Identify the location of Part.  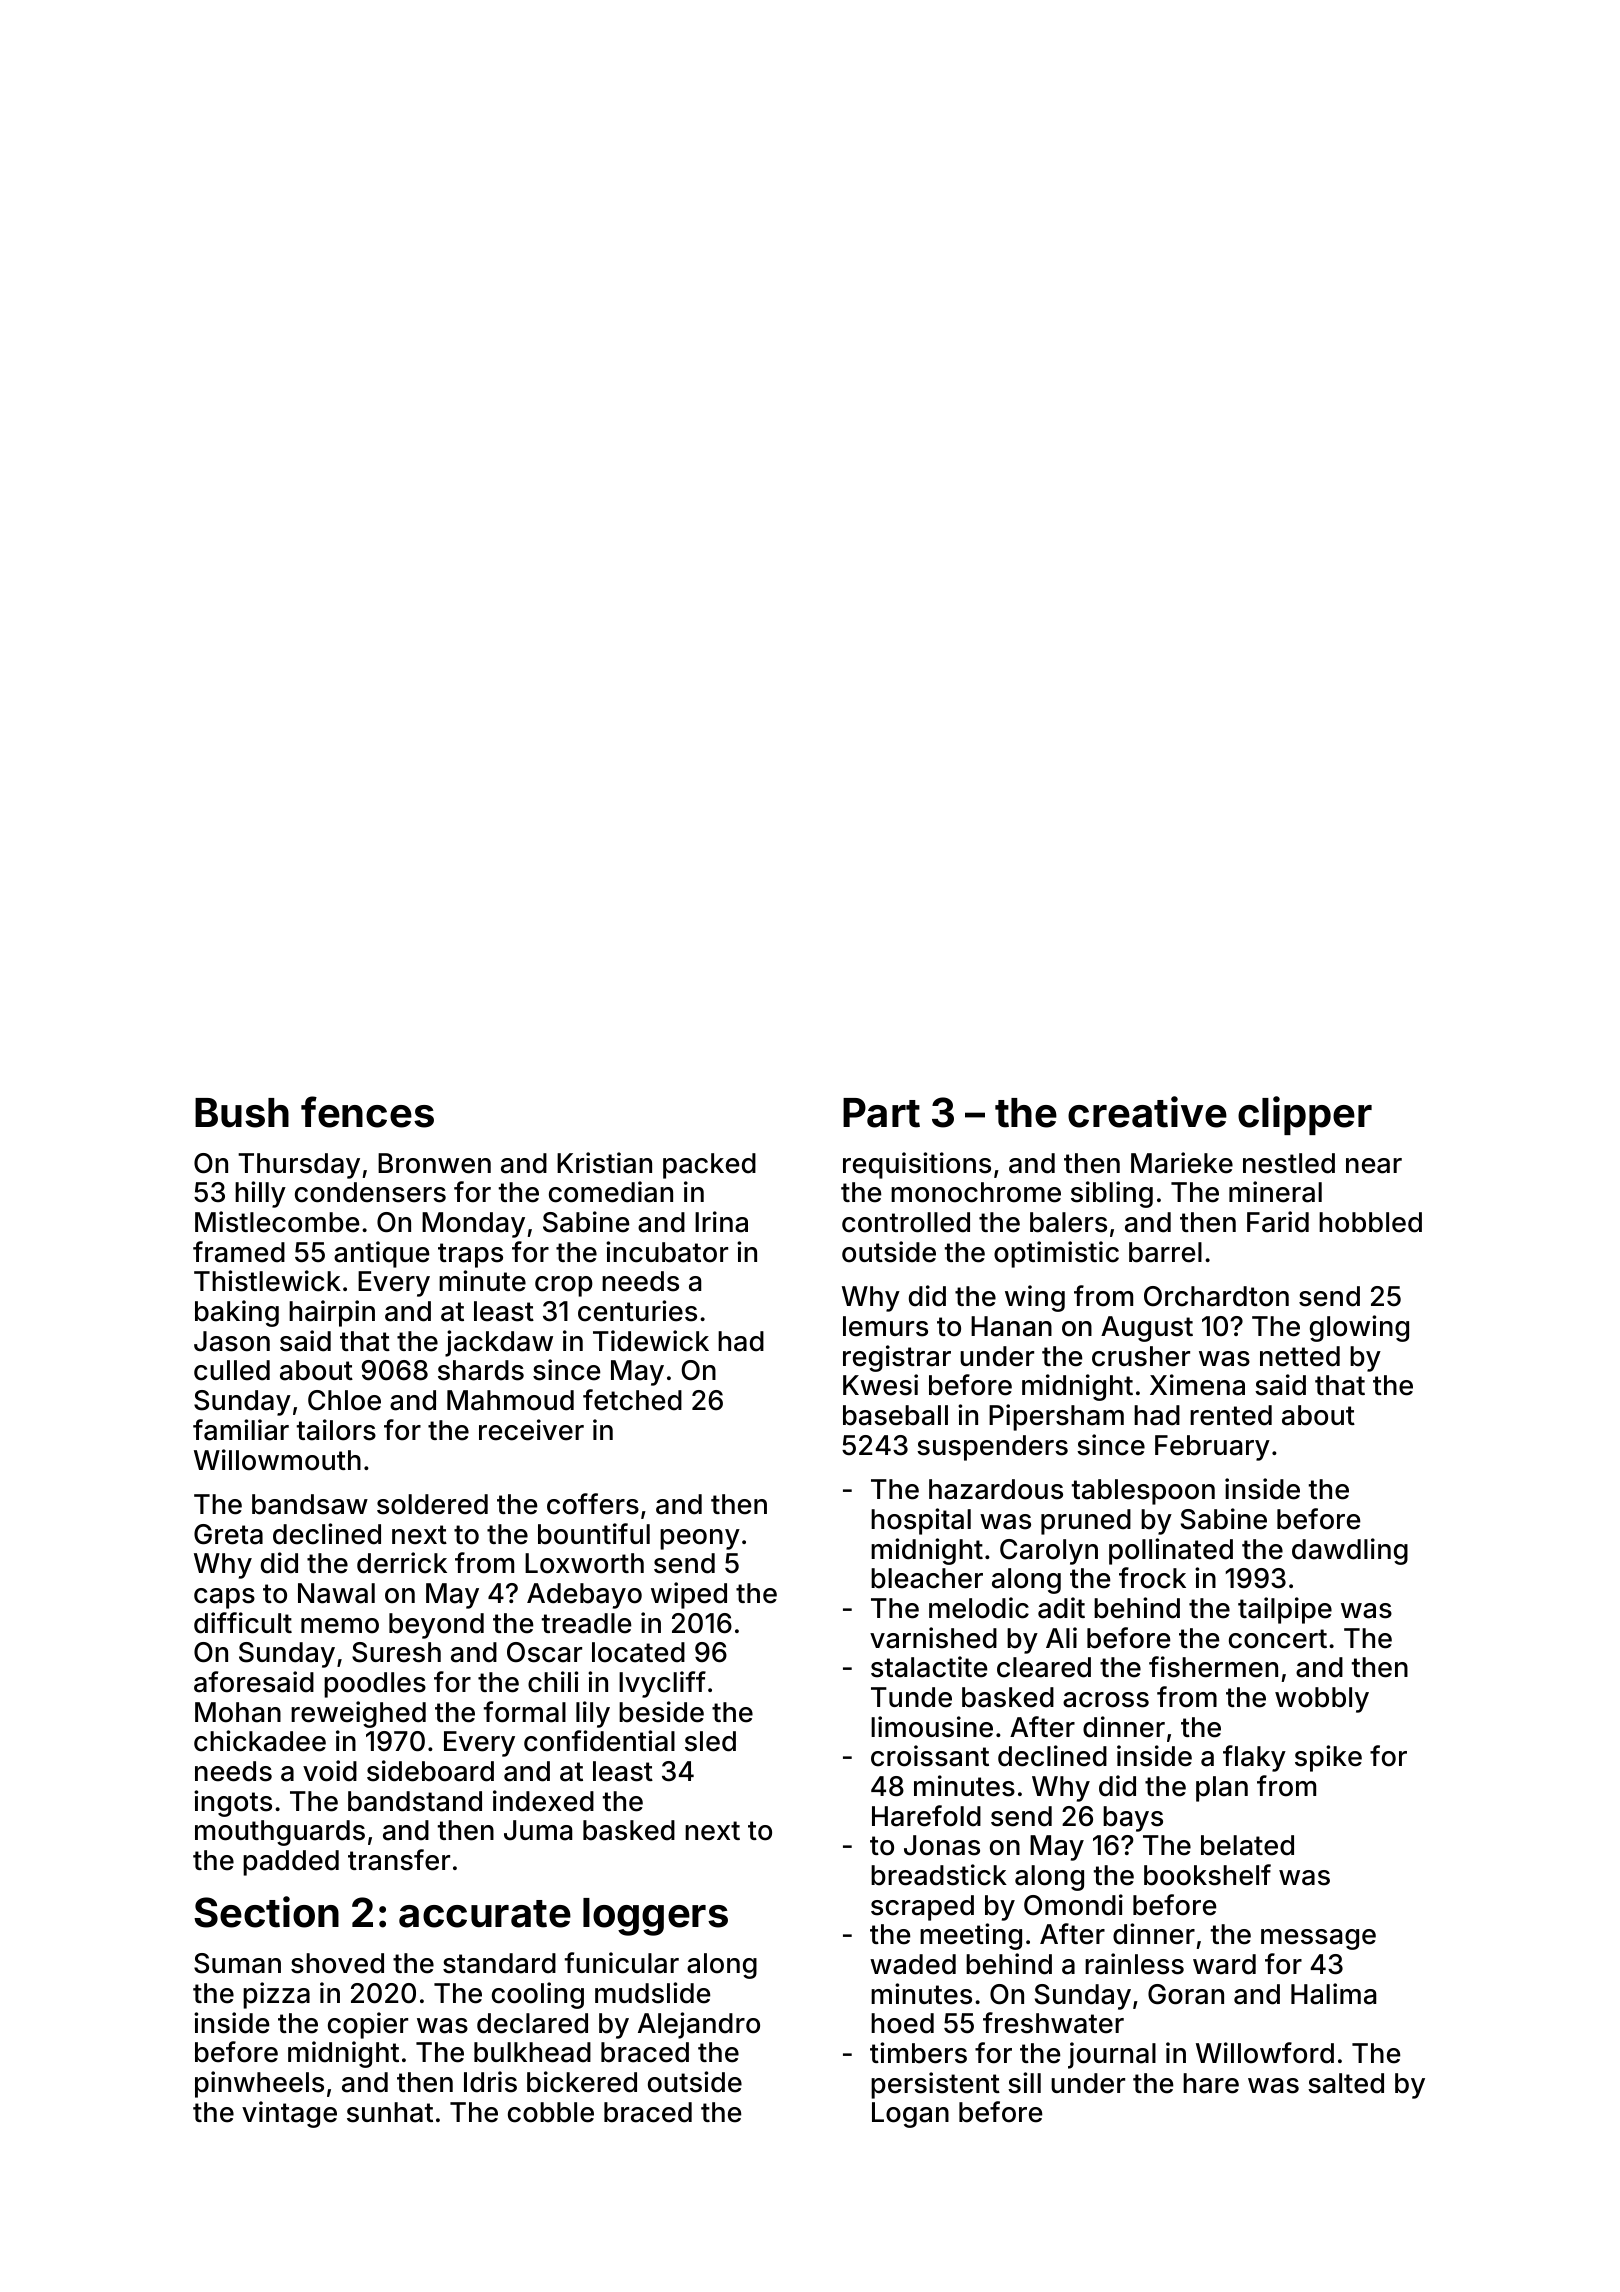
(881, 1113).
